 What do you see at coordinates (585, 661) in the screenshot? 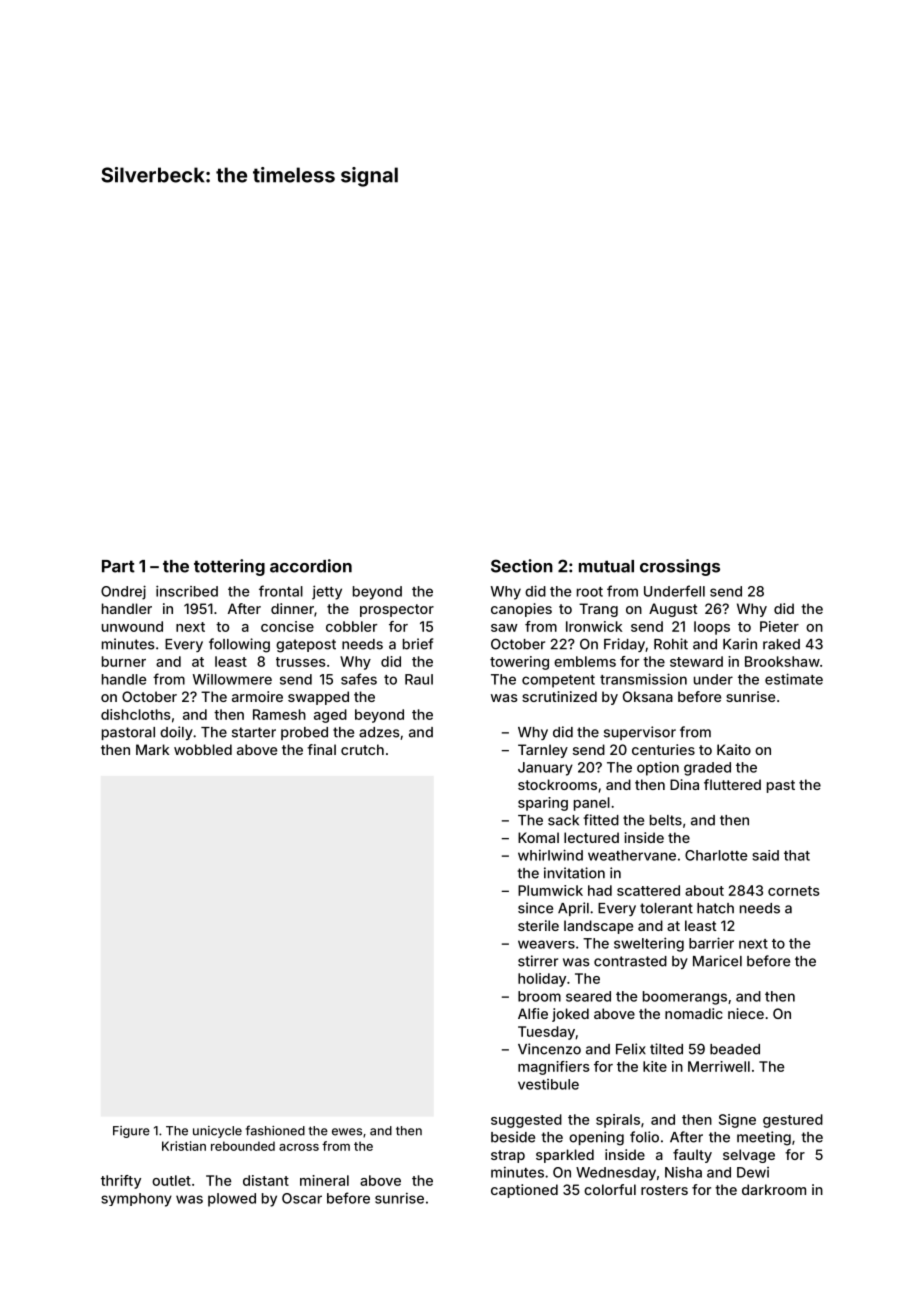
I see `emblems` at bounding box center [585, 661].
